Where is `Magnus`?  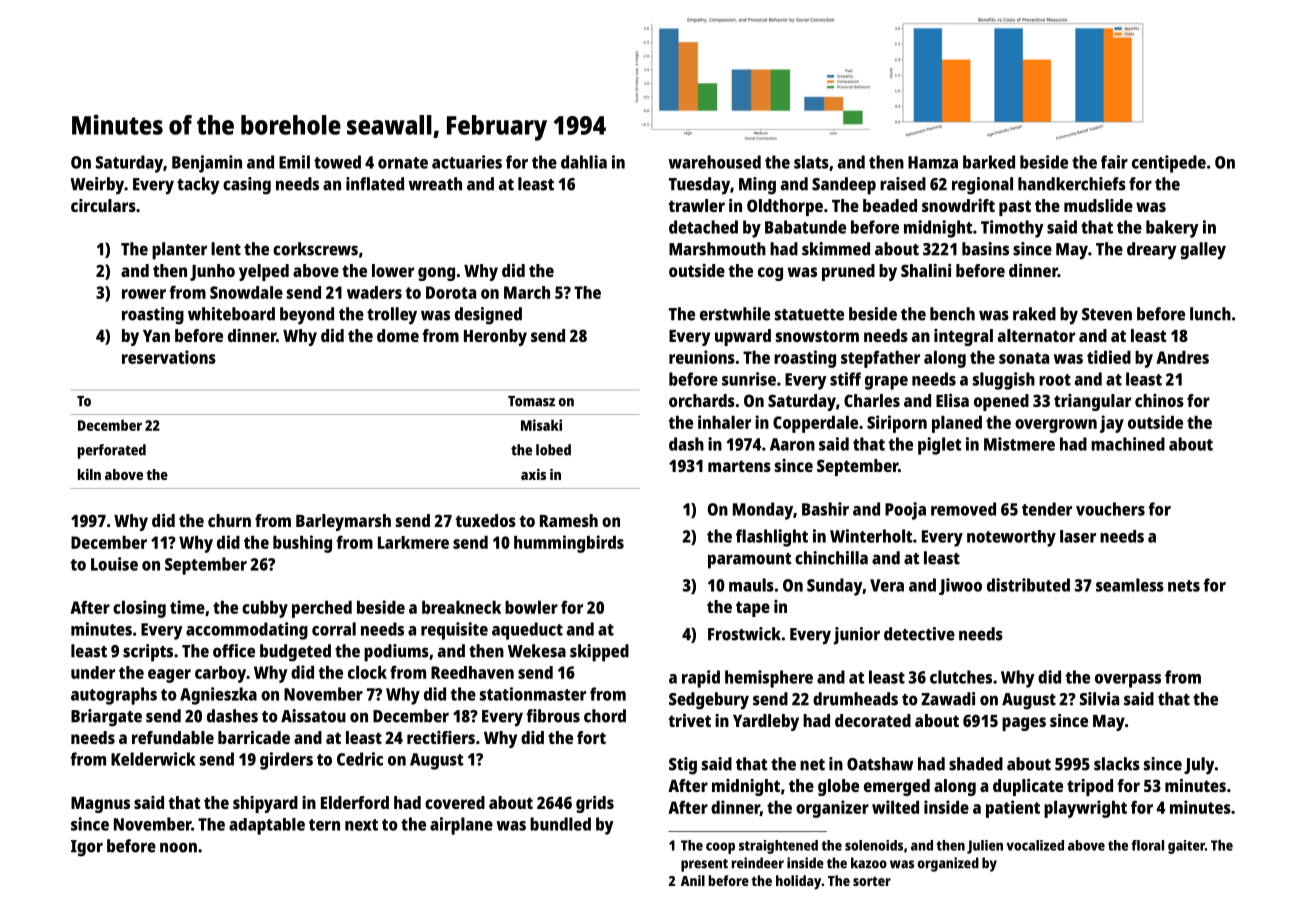 Magnus is located at coordinates (100, 805).
